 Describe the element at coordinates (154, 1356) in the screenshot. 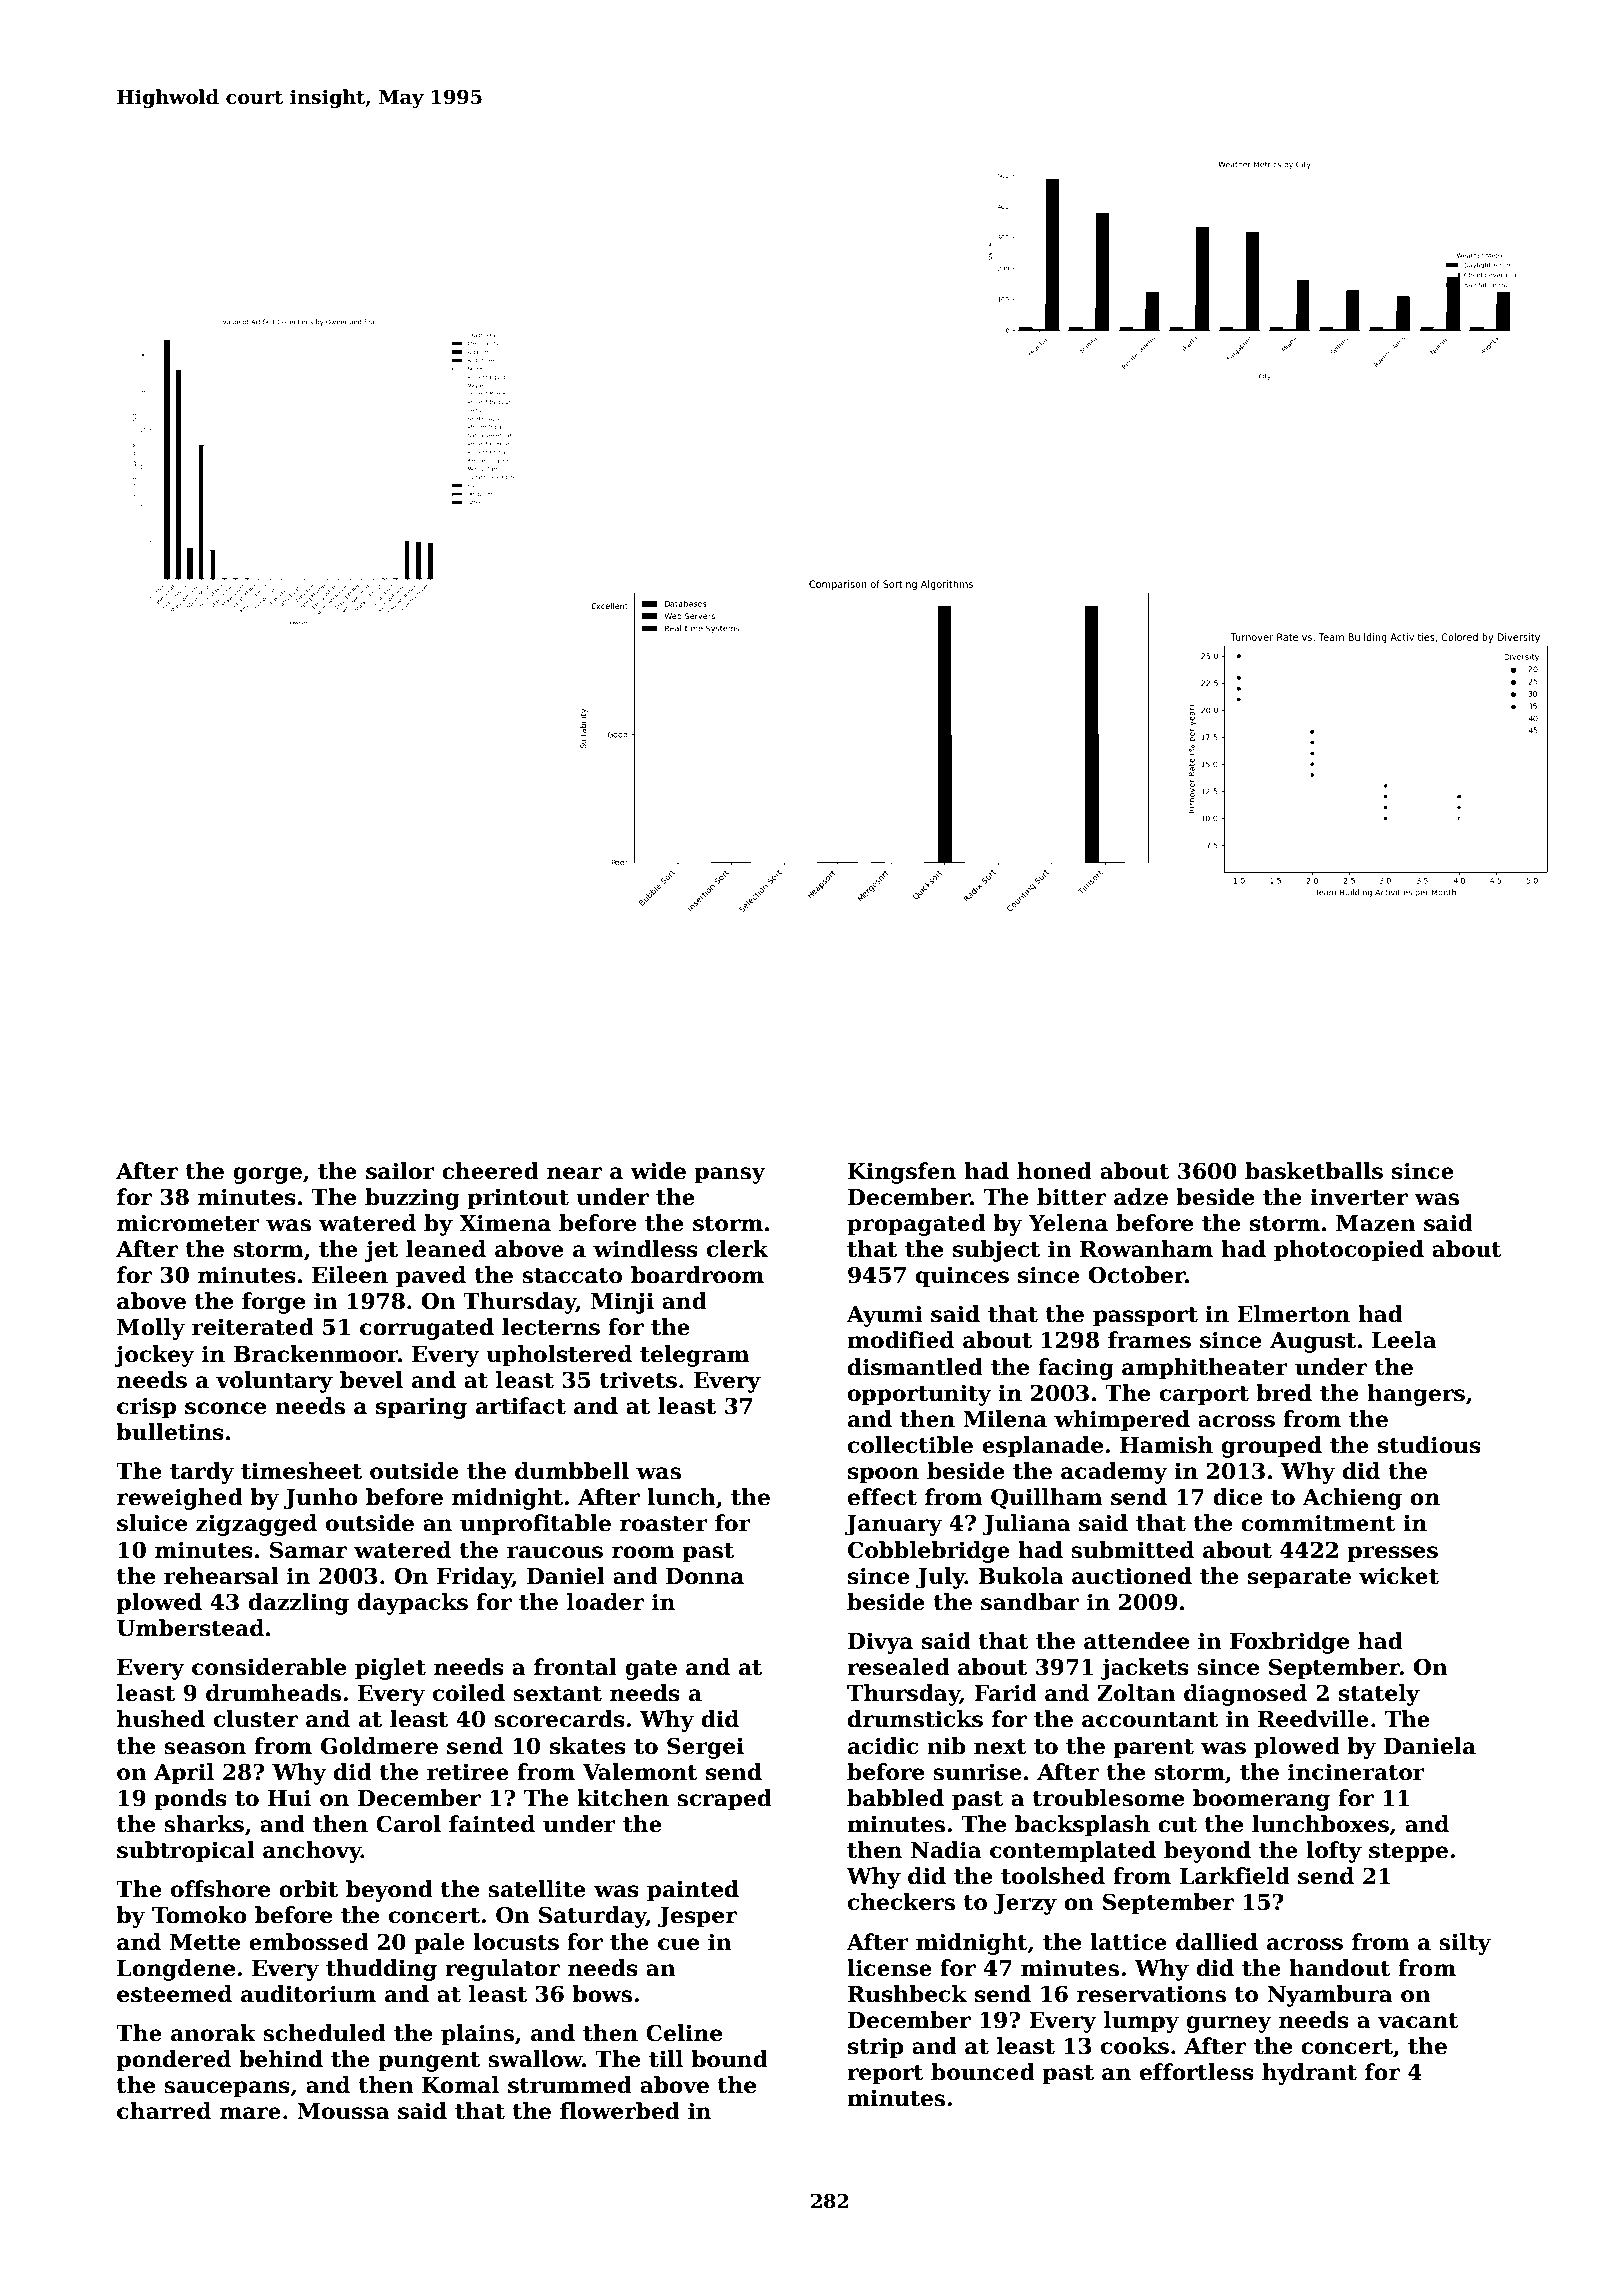

I see `jockey` at that location.
